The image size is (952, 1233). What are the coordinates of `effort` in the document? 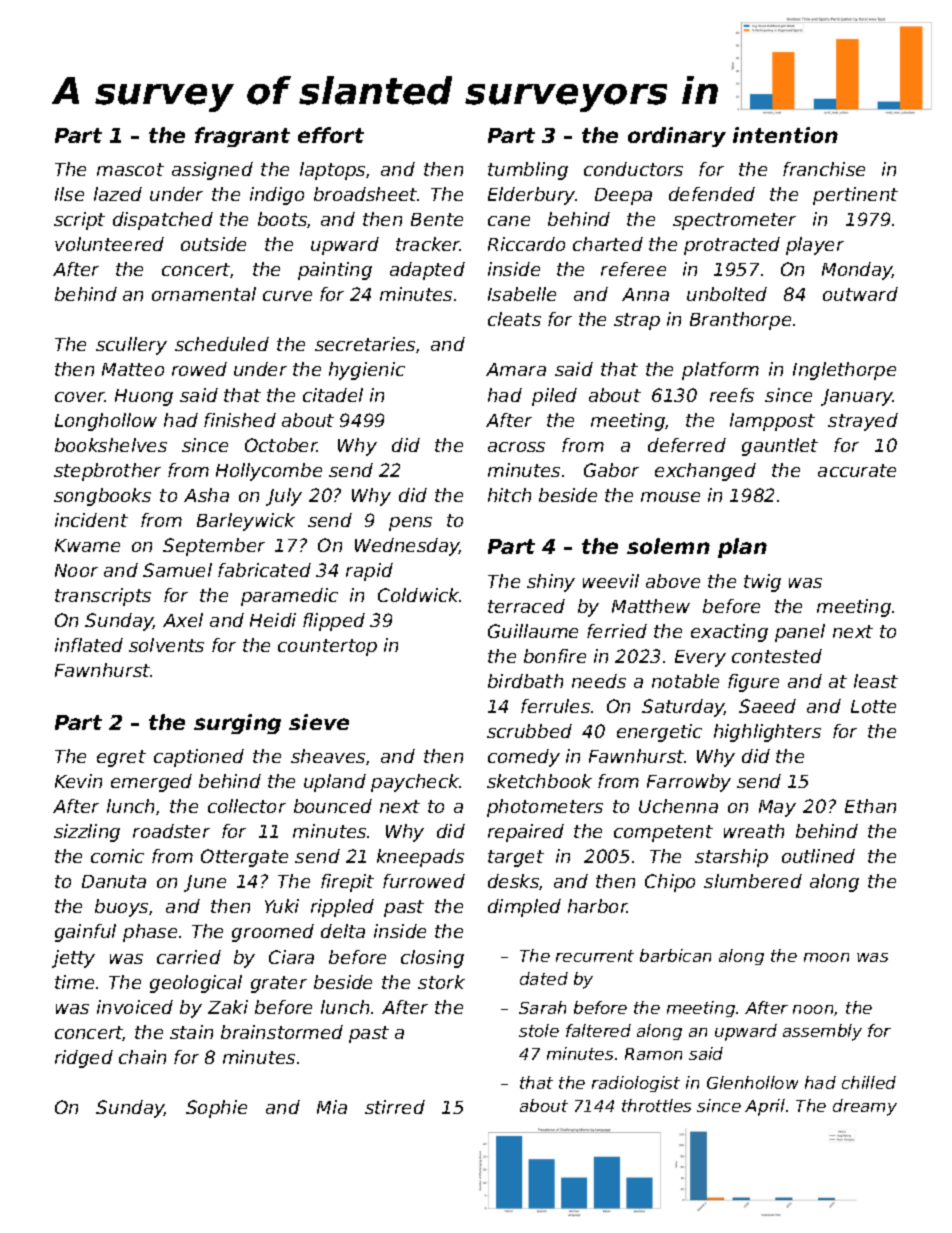 It's located at (331, 135).
